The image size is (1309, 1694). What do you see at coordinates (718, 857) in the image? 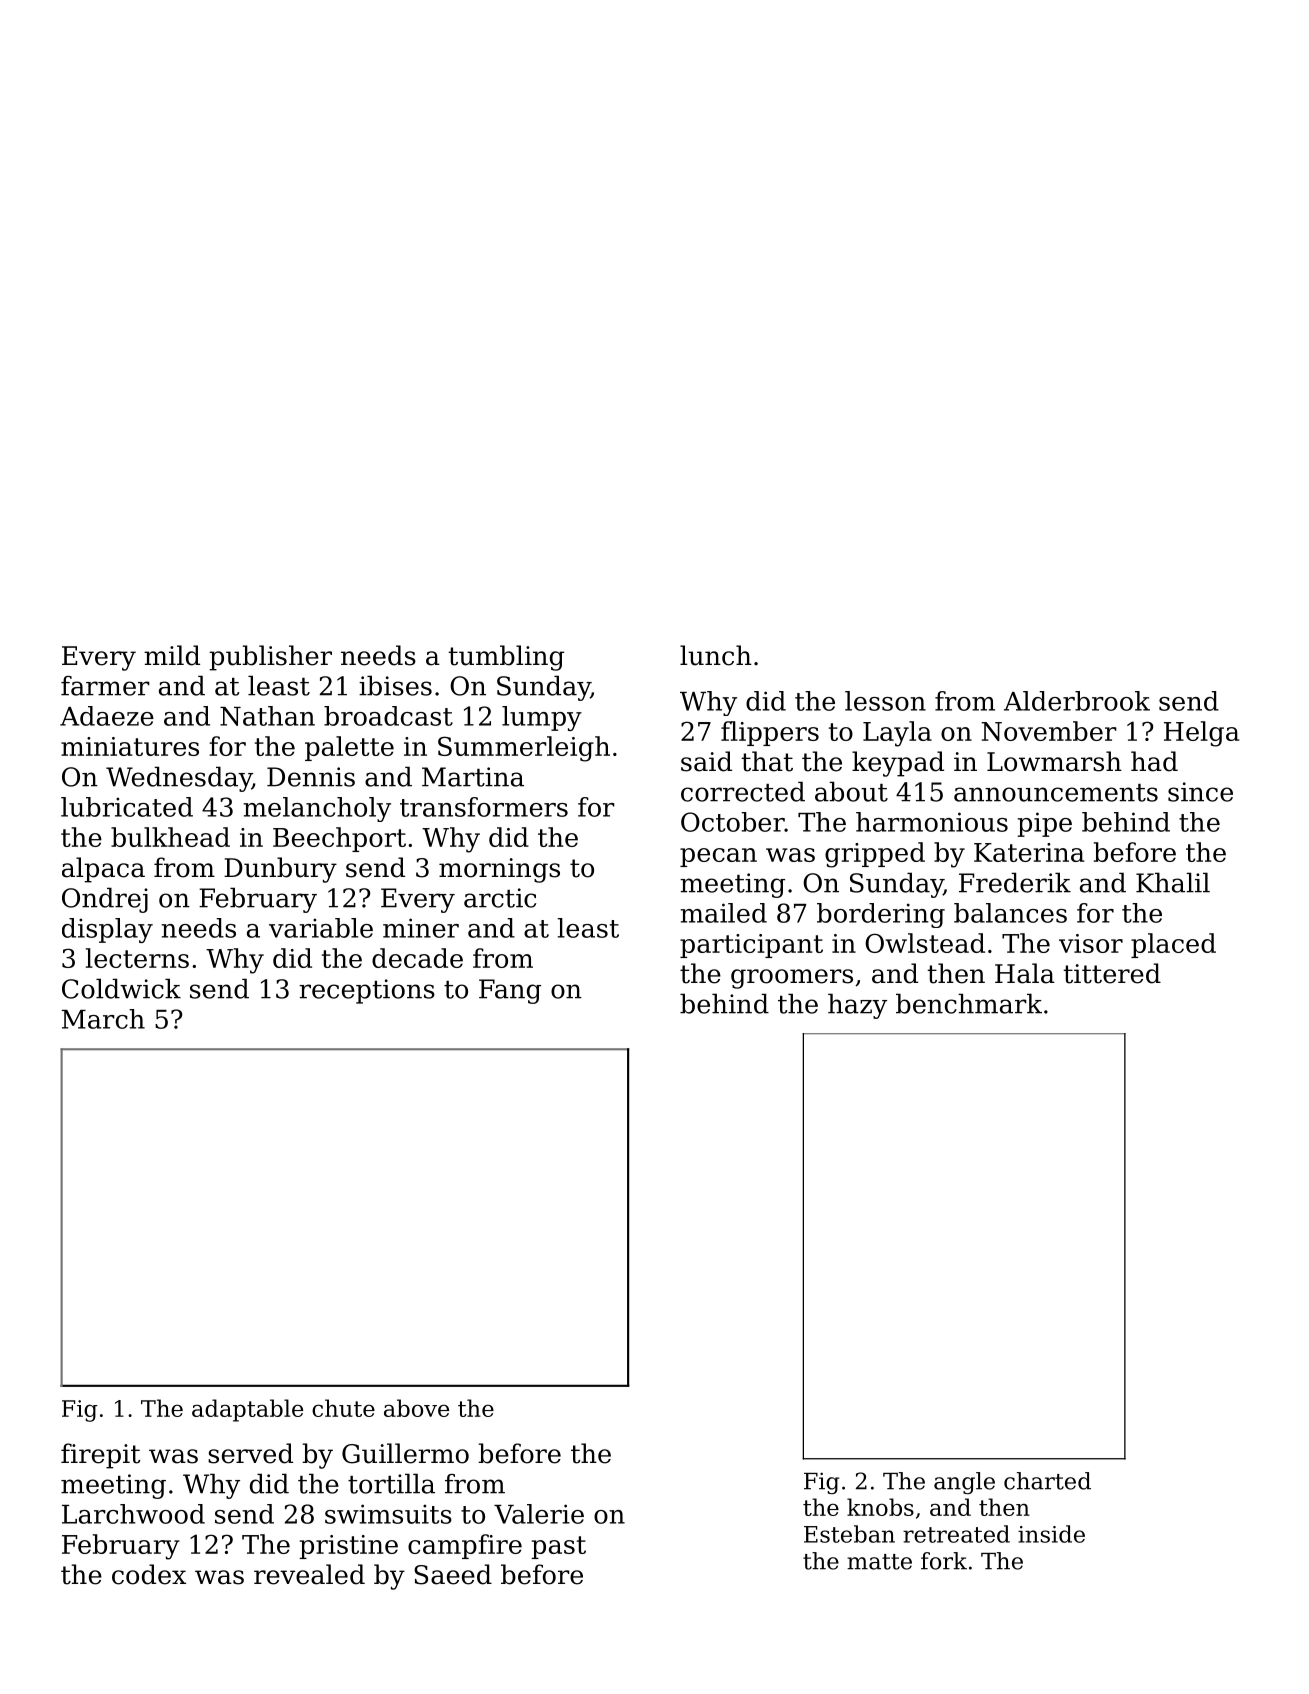
I see `pecan` at bounding box center [718, 857].
